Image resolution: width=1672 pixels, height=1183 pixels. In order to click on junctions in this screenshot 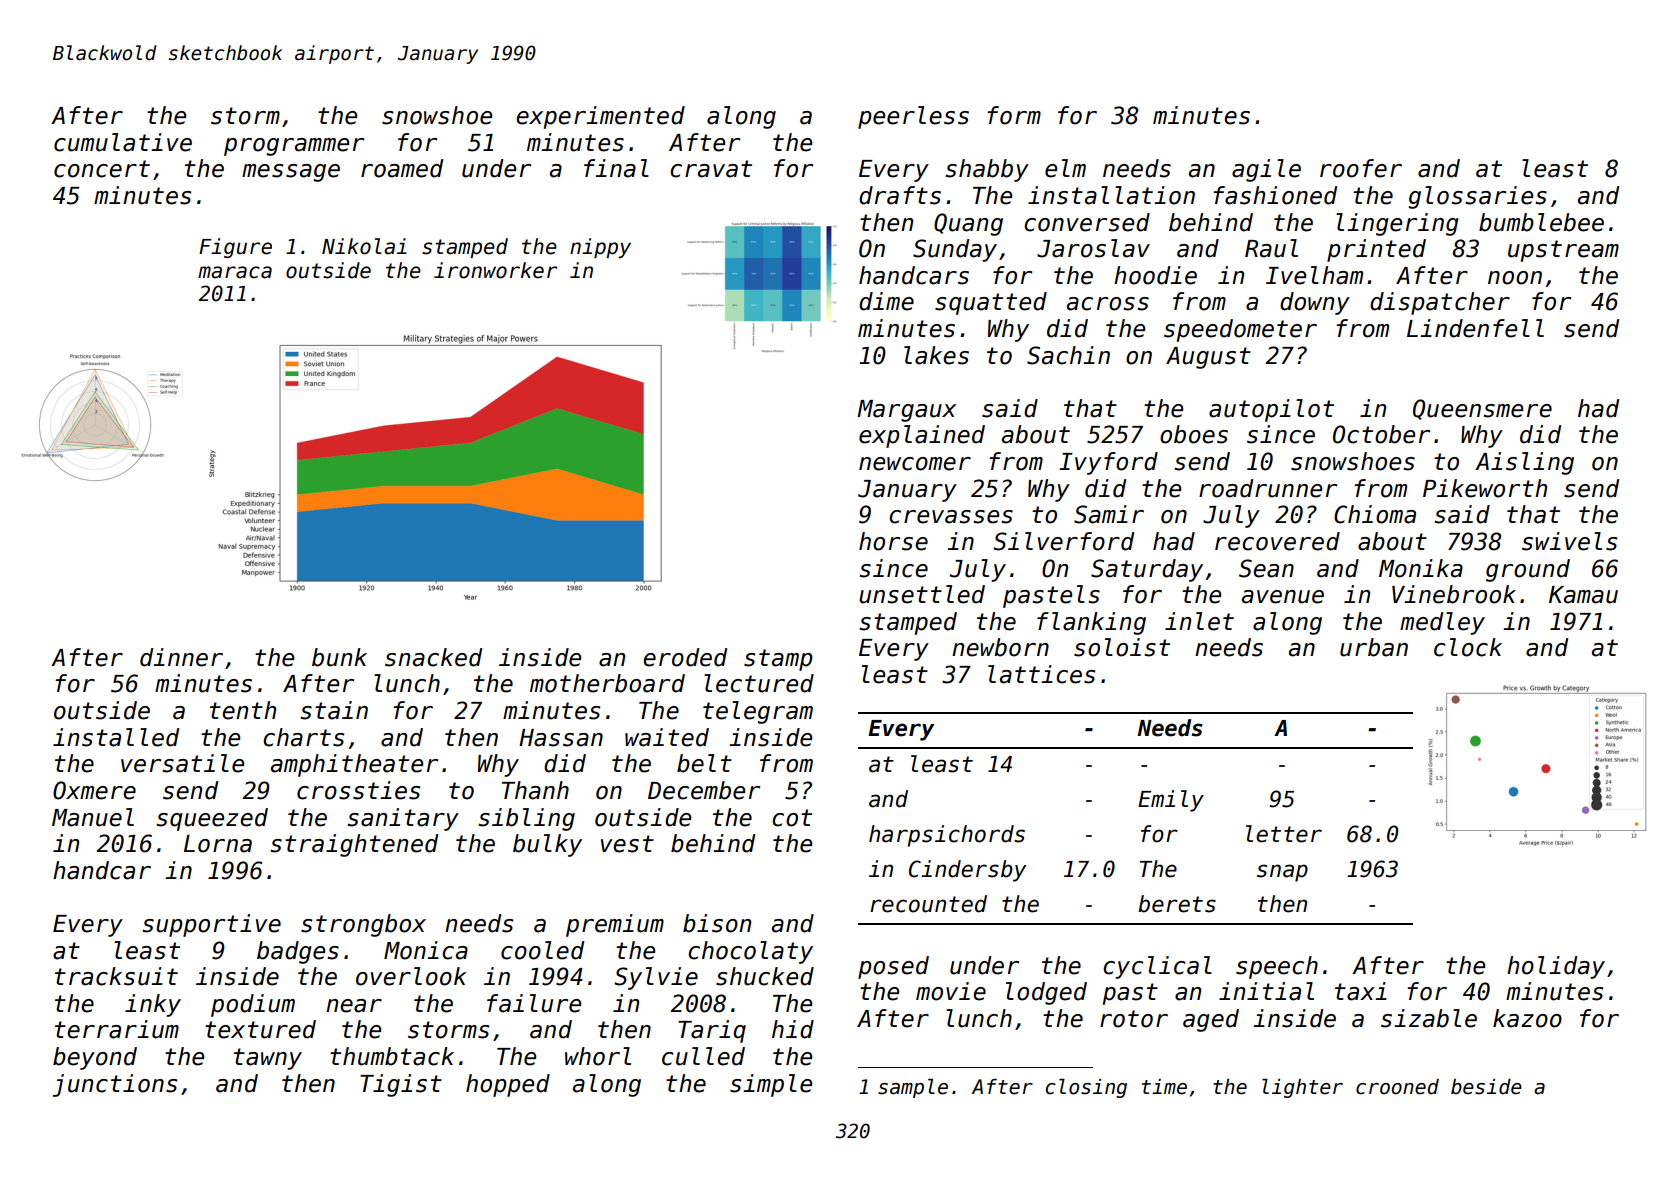, I will do `click(115, 1085)`.
